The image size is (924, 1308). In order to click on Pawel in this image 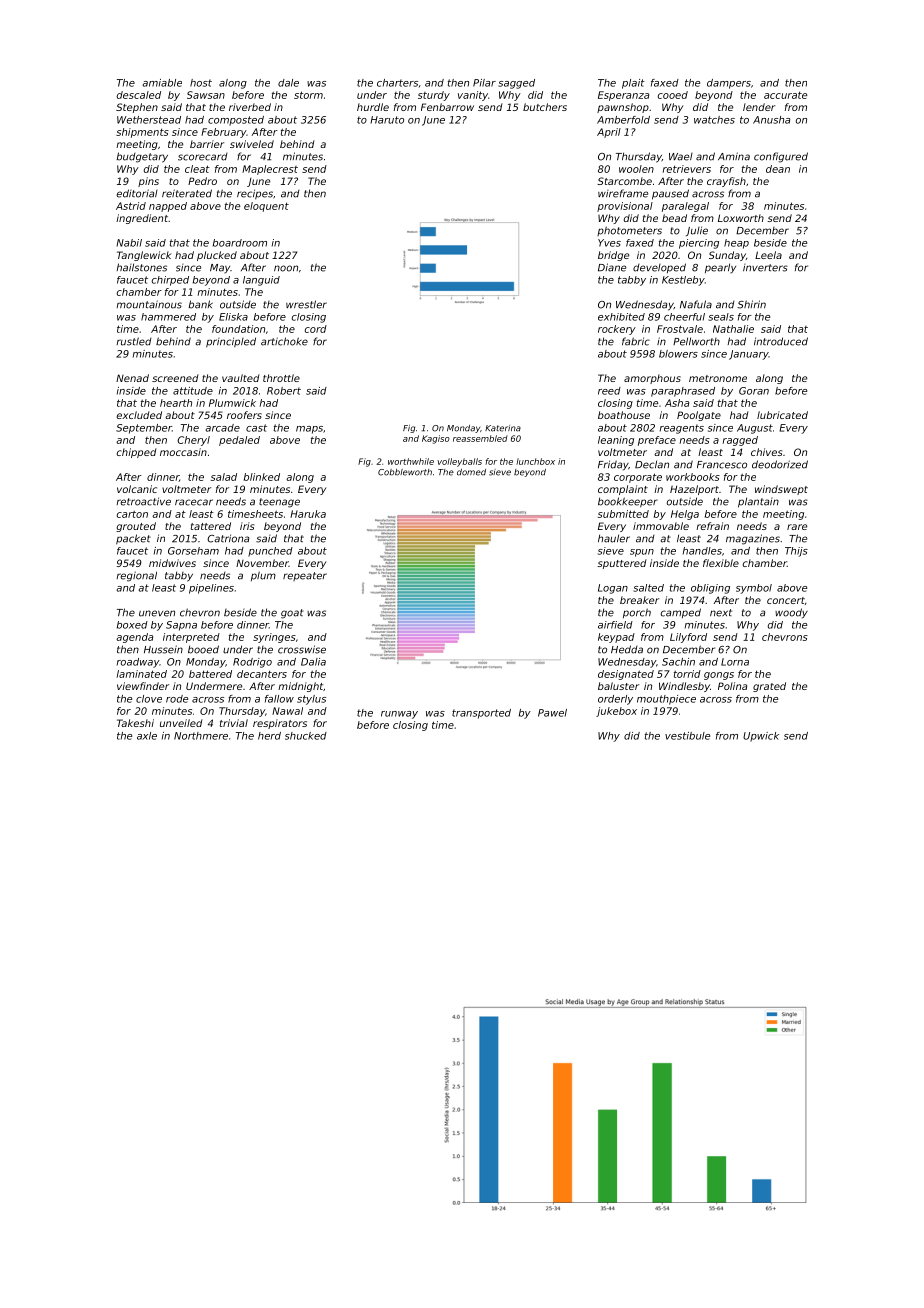, I will do `click(552, 713)`.
